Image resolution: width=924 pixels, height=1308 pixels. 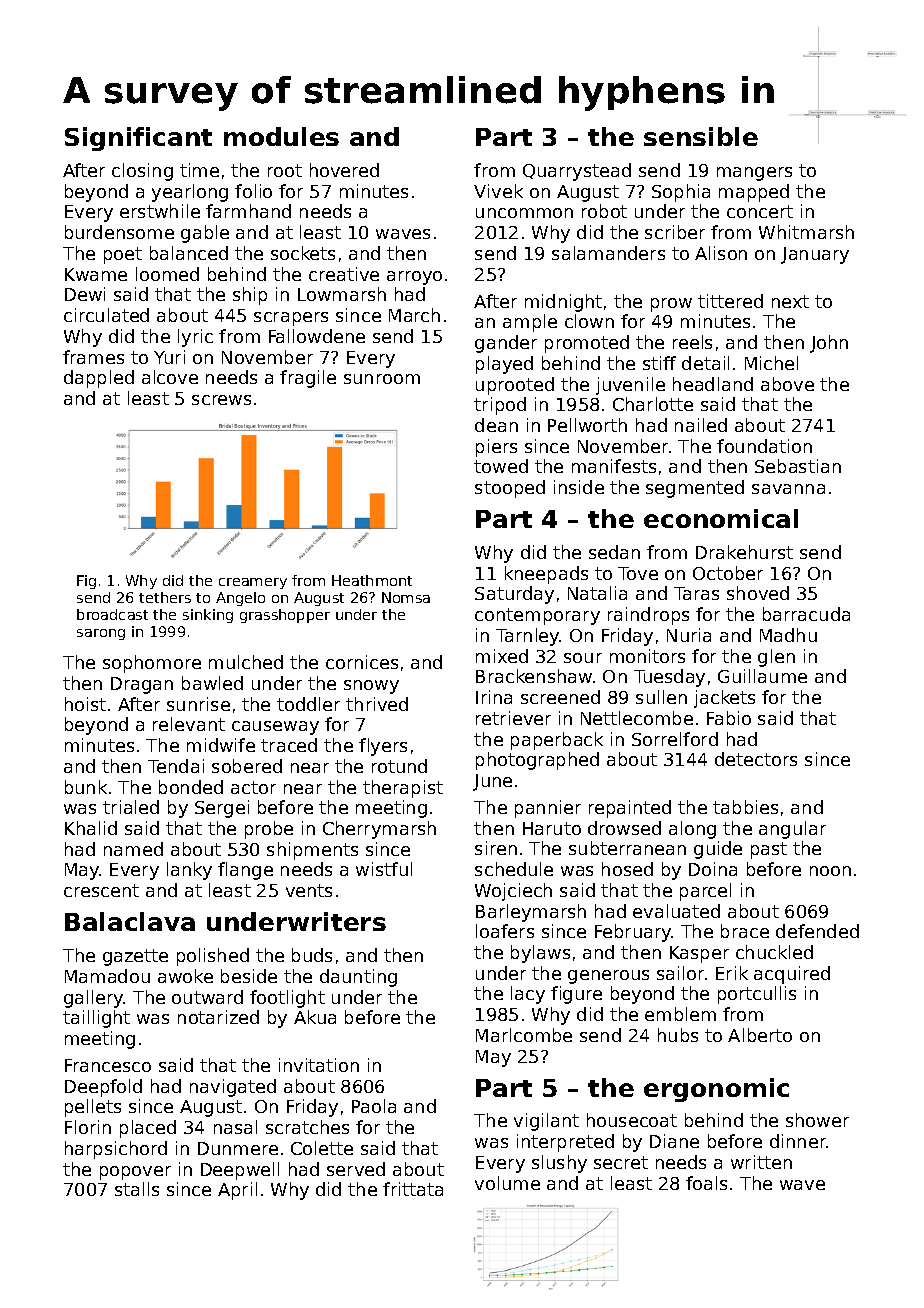 I want to click on sensible, so click(x=701, y=136).
